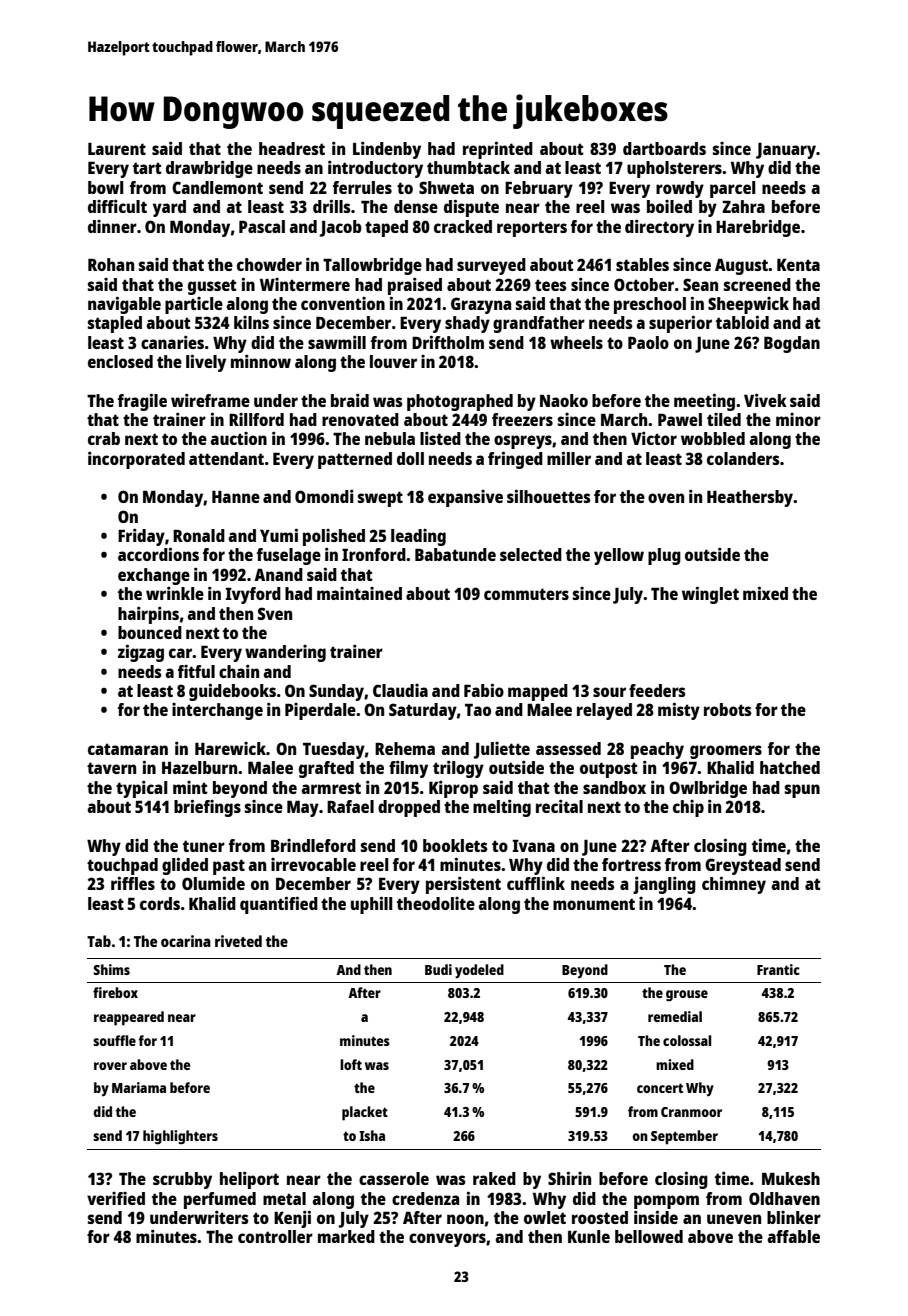  What do you see at coordinates (526, 594) in the screenshot?
I see `commuters` at bounding box center [526, 594].
